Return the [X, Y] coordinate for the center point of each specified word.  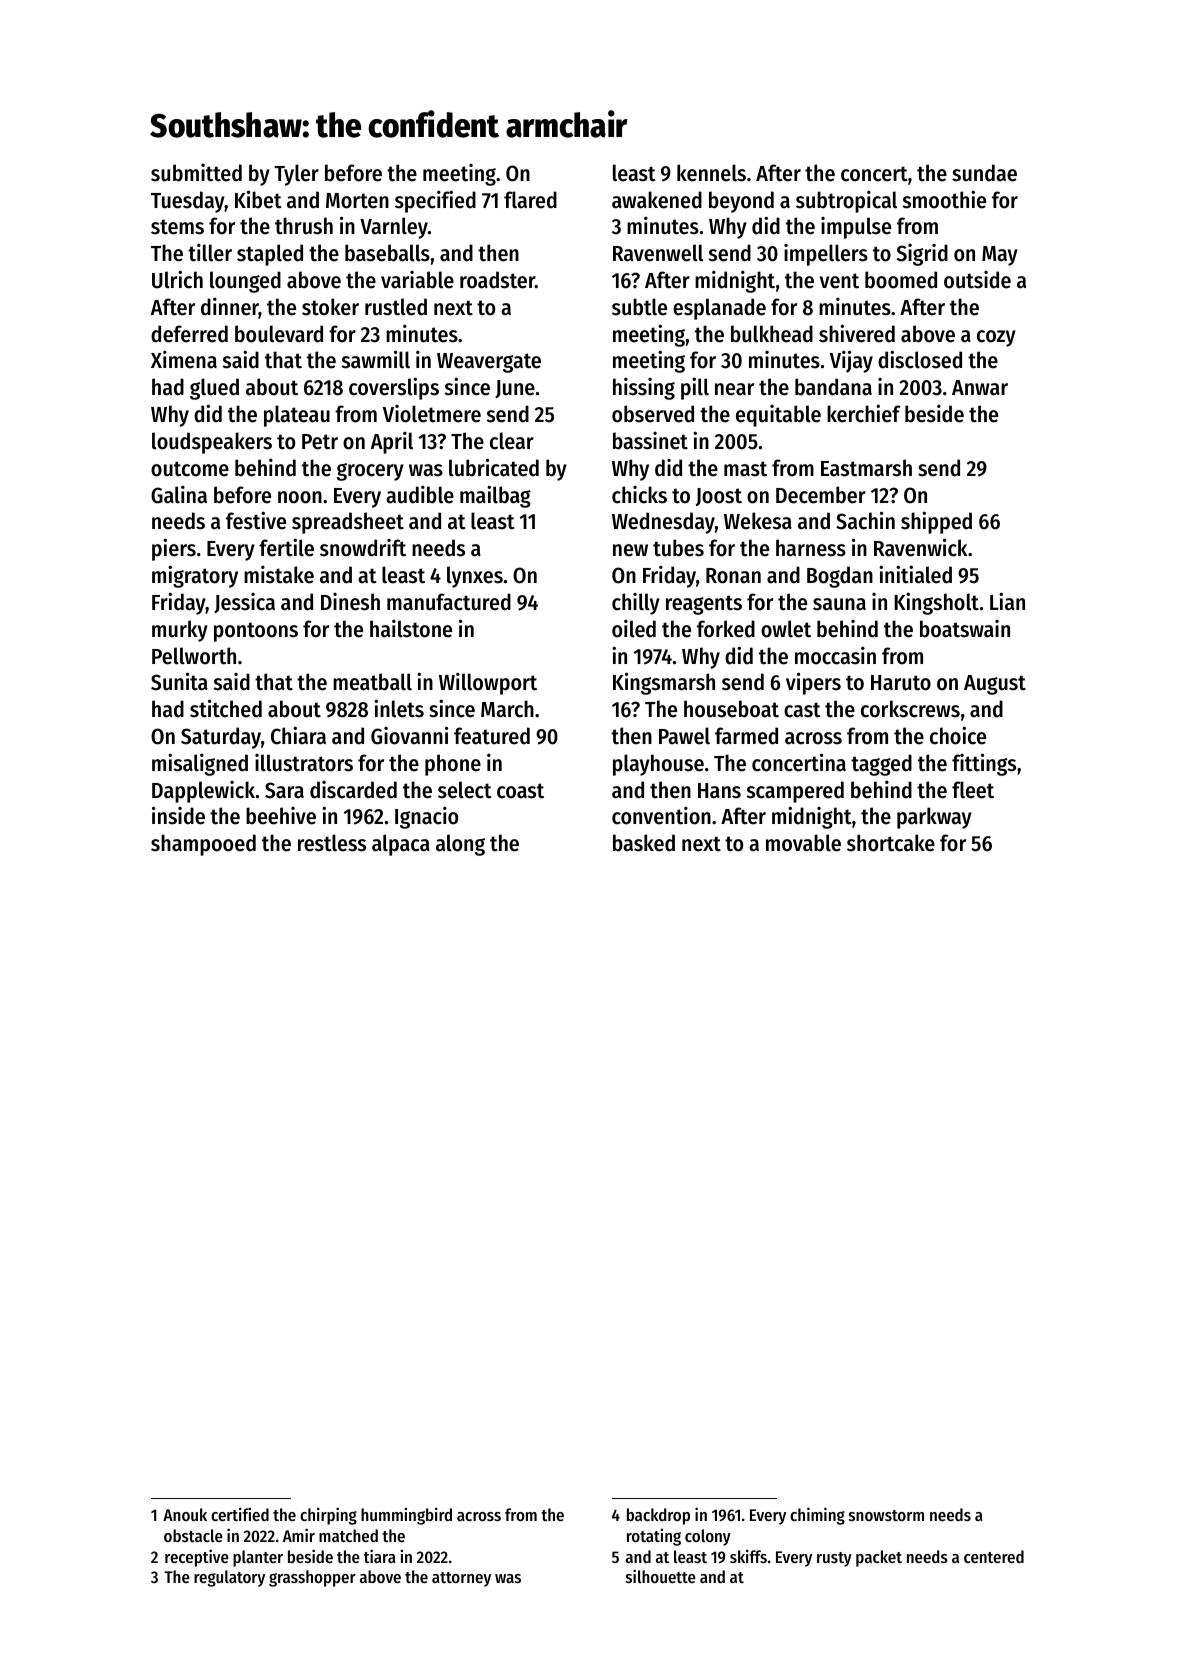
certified [240, 1514]
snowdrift [363, 548]
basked [644, 843]
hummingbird [406, 1516]
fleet [973, 790]
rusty [834, 1559]
